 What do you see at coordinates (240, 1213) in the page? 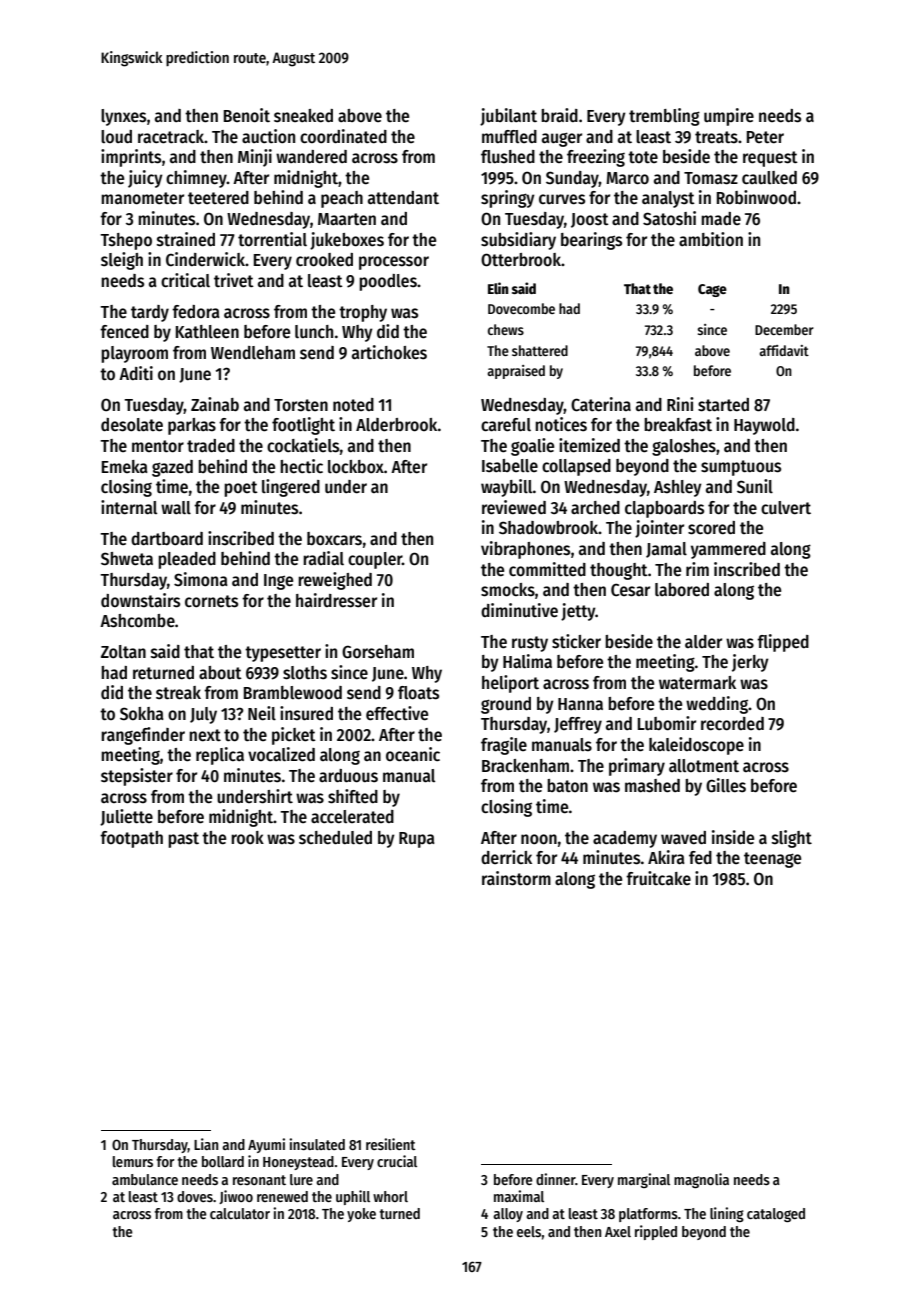
I see `calculator` at bounding box center [240, 1213].
